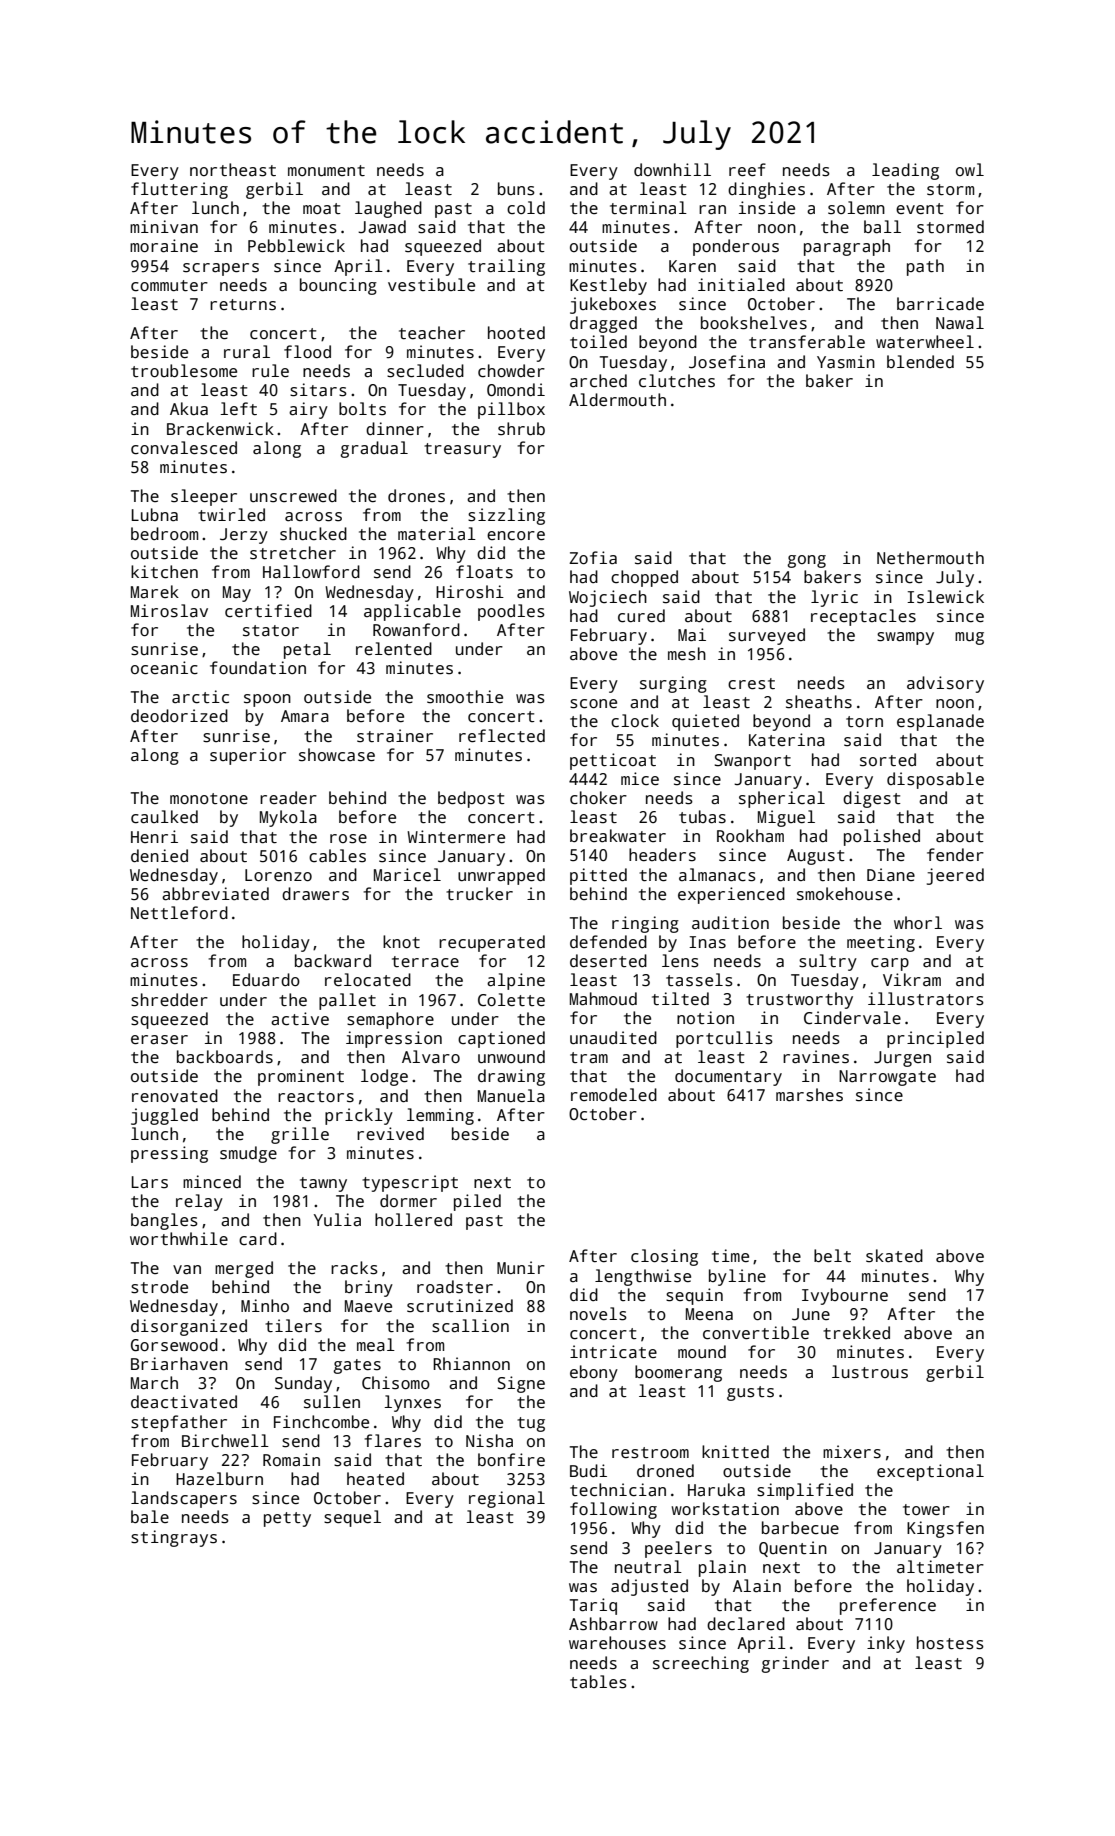 The image size is (1115, 1836). What do you see at coordinates (870, 1372) in the screenshot?
I see `lustrous` at bounding box center [870, 1372].
